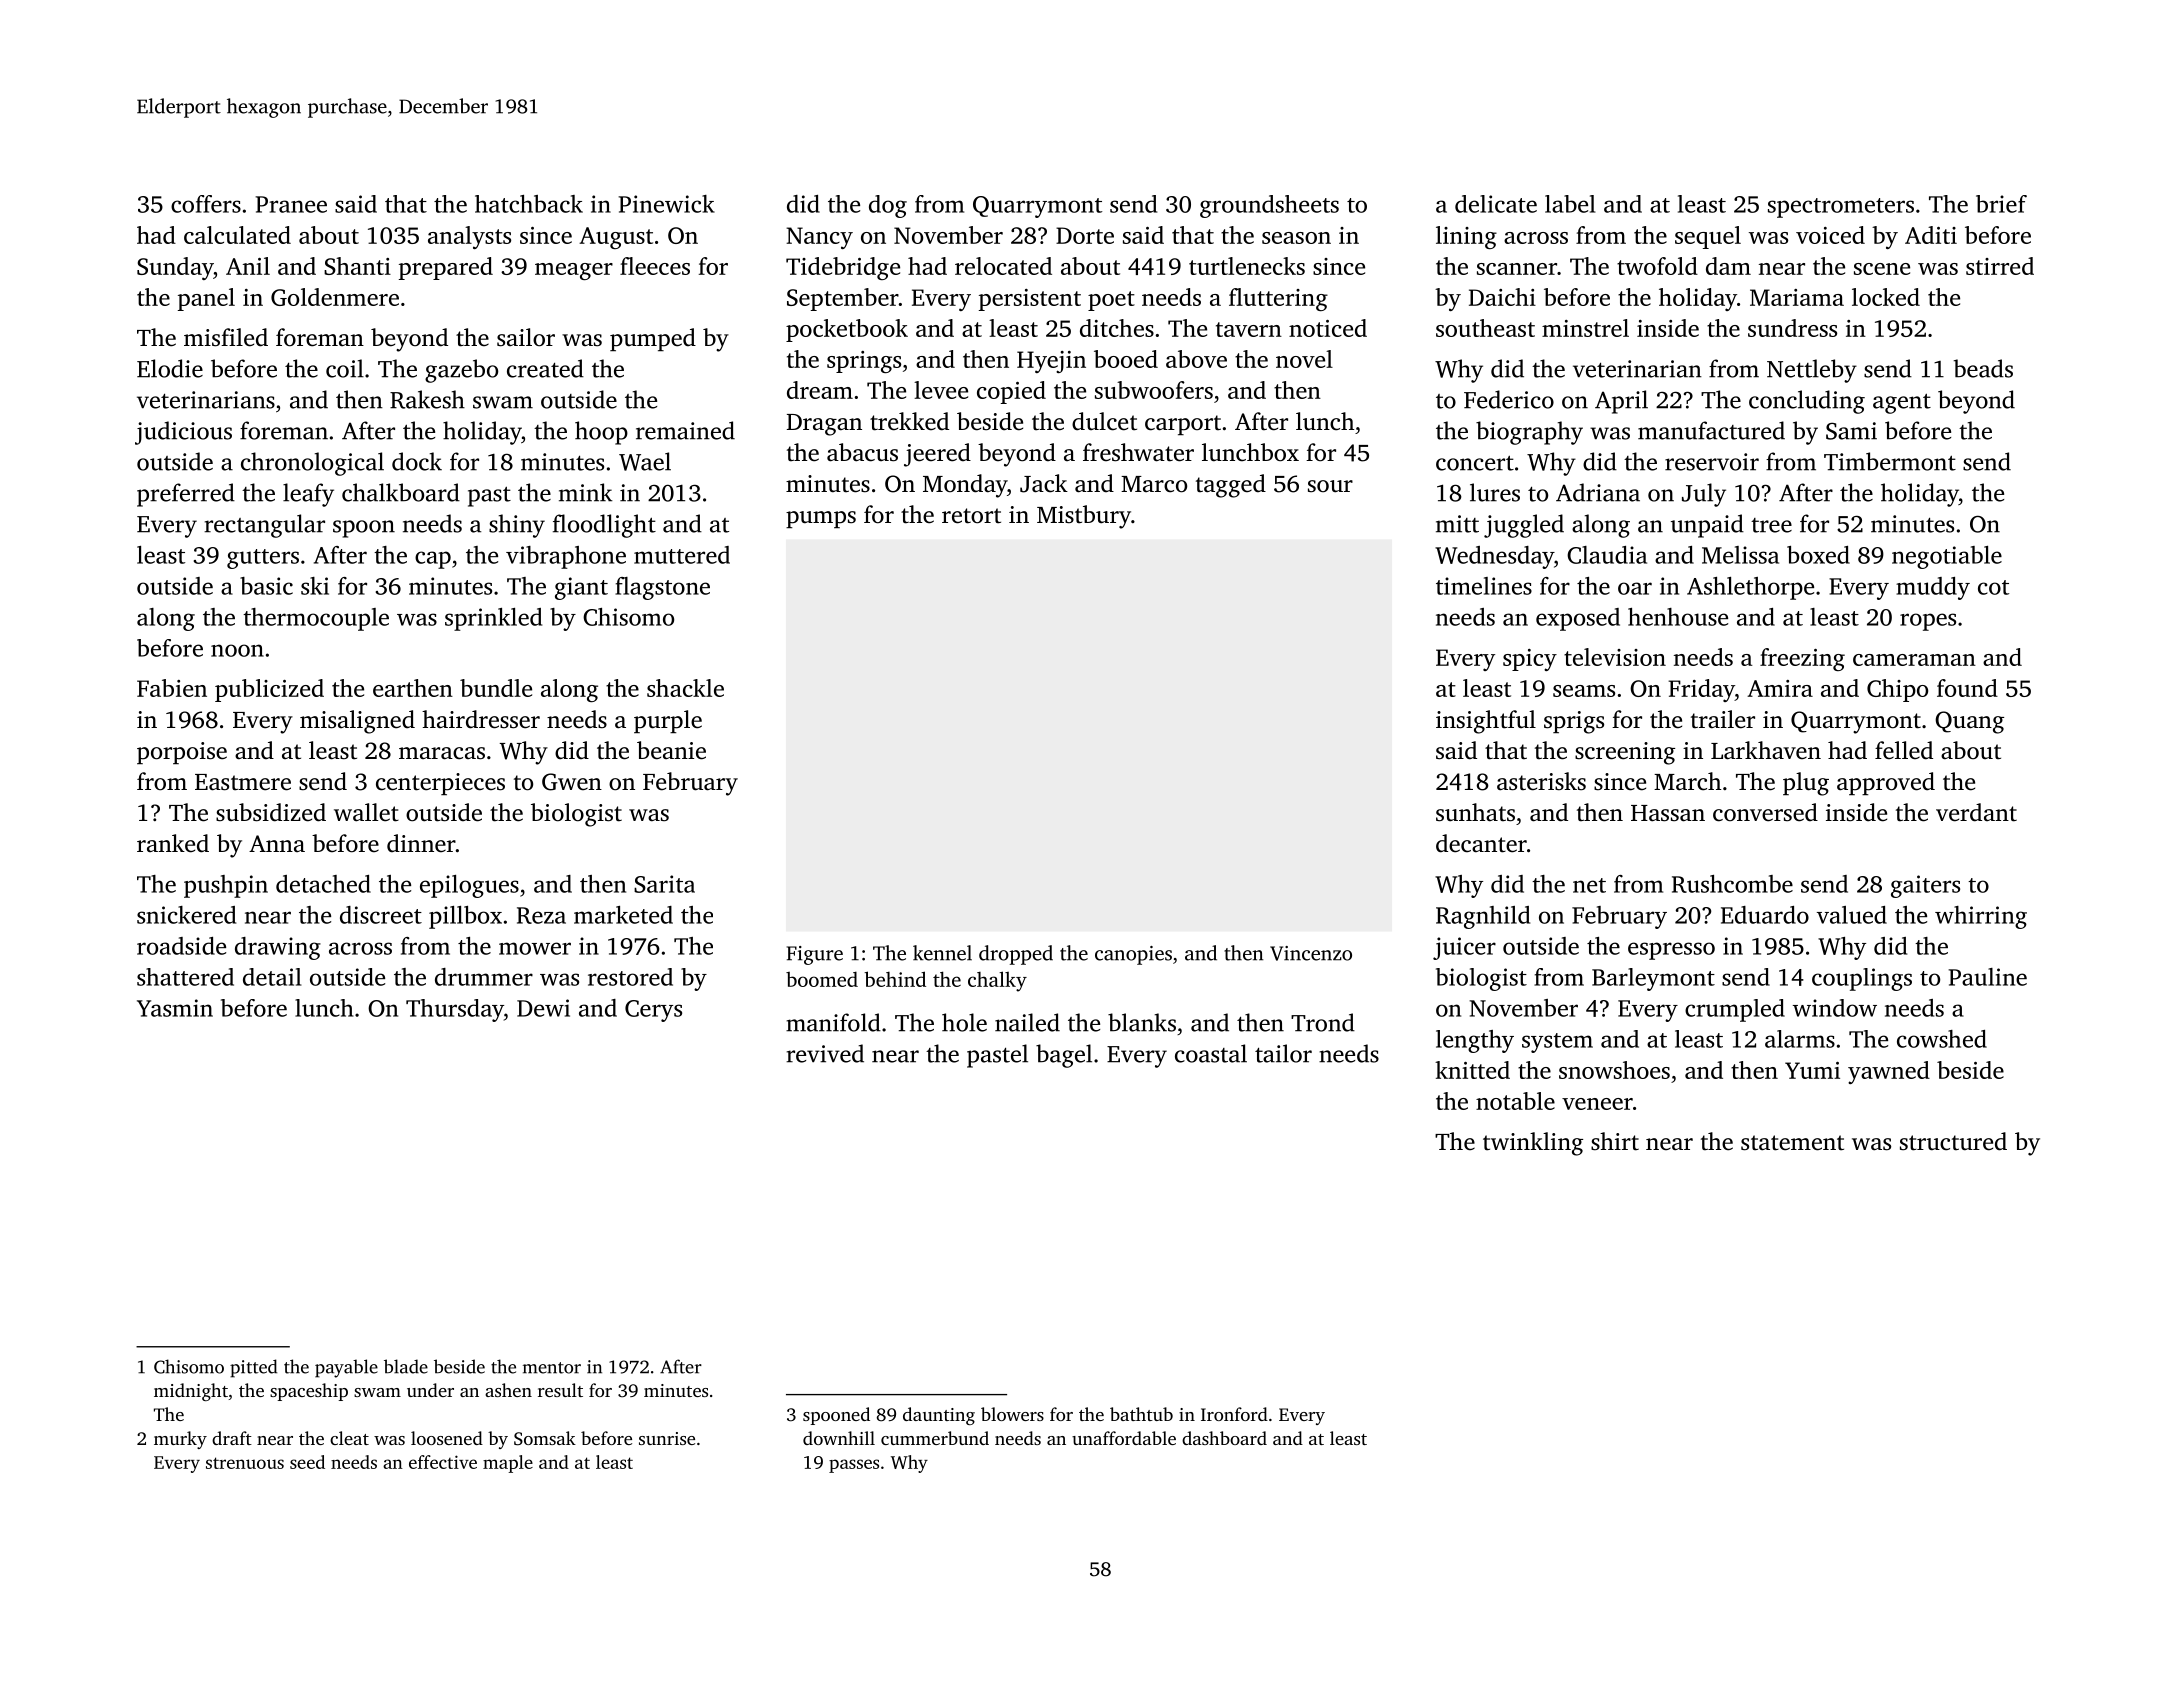 The image size is (2178, 1683). I want to click on Mistbury, so click(1084, 517).
